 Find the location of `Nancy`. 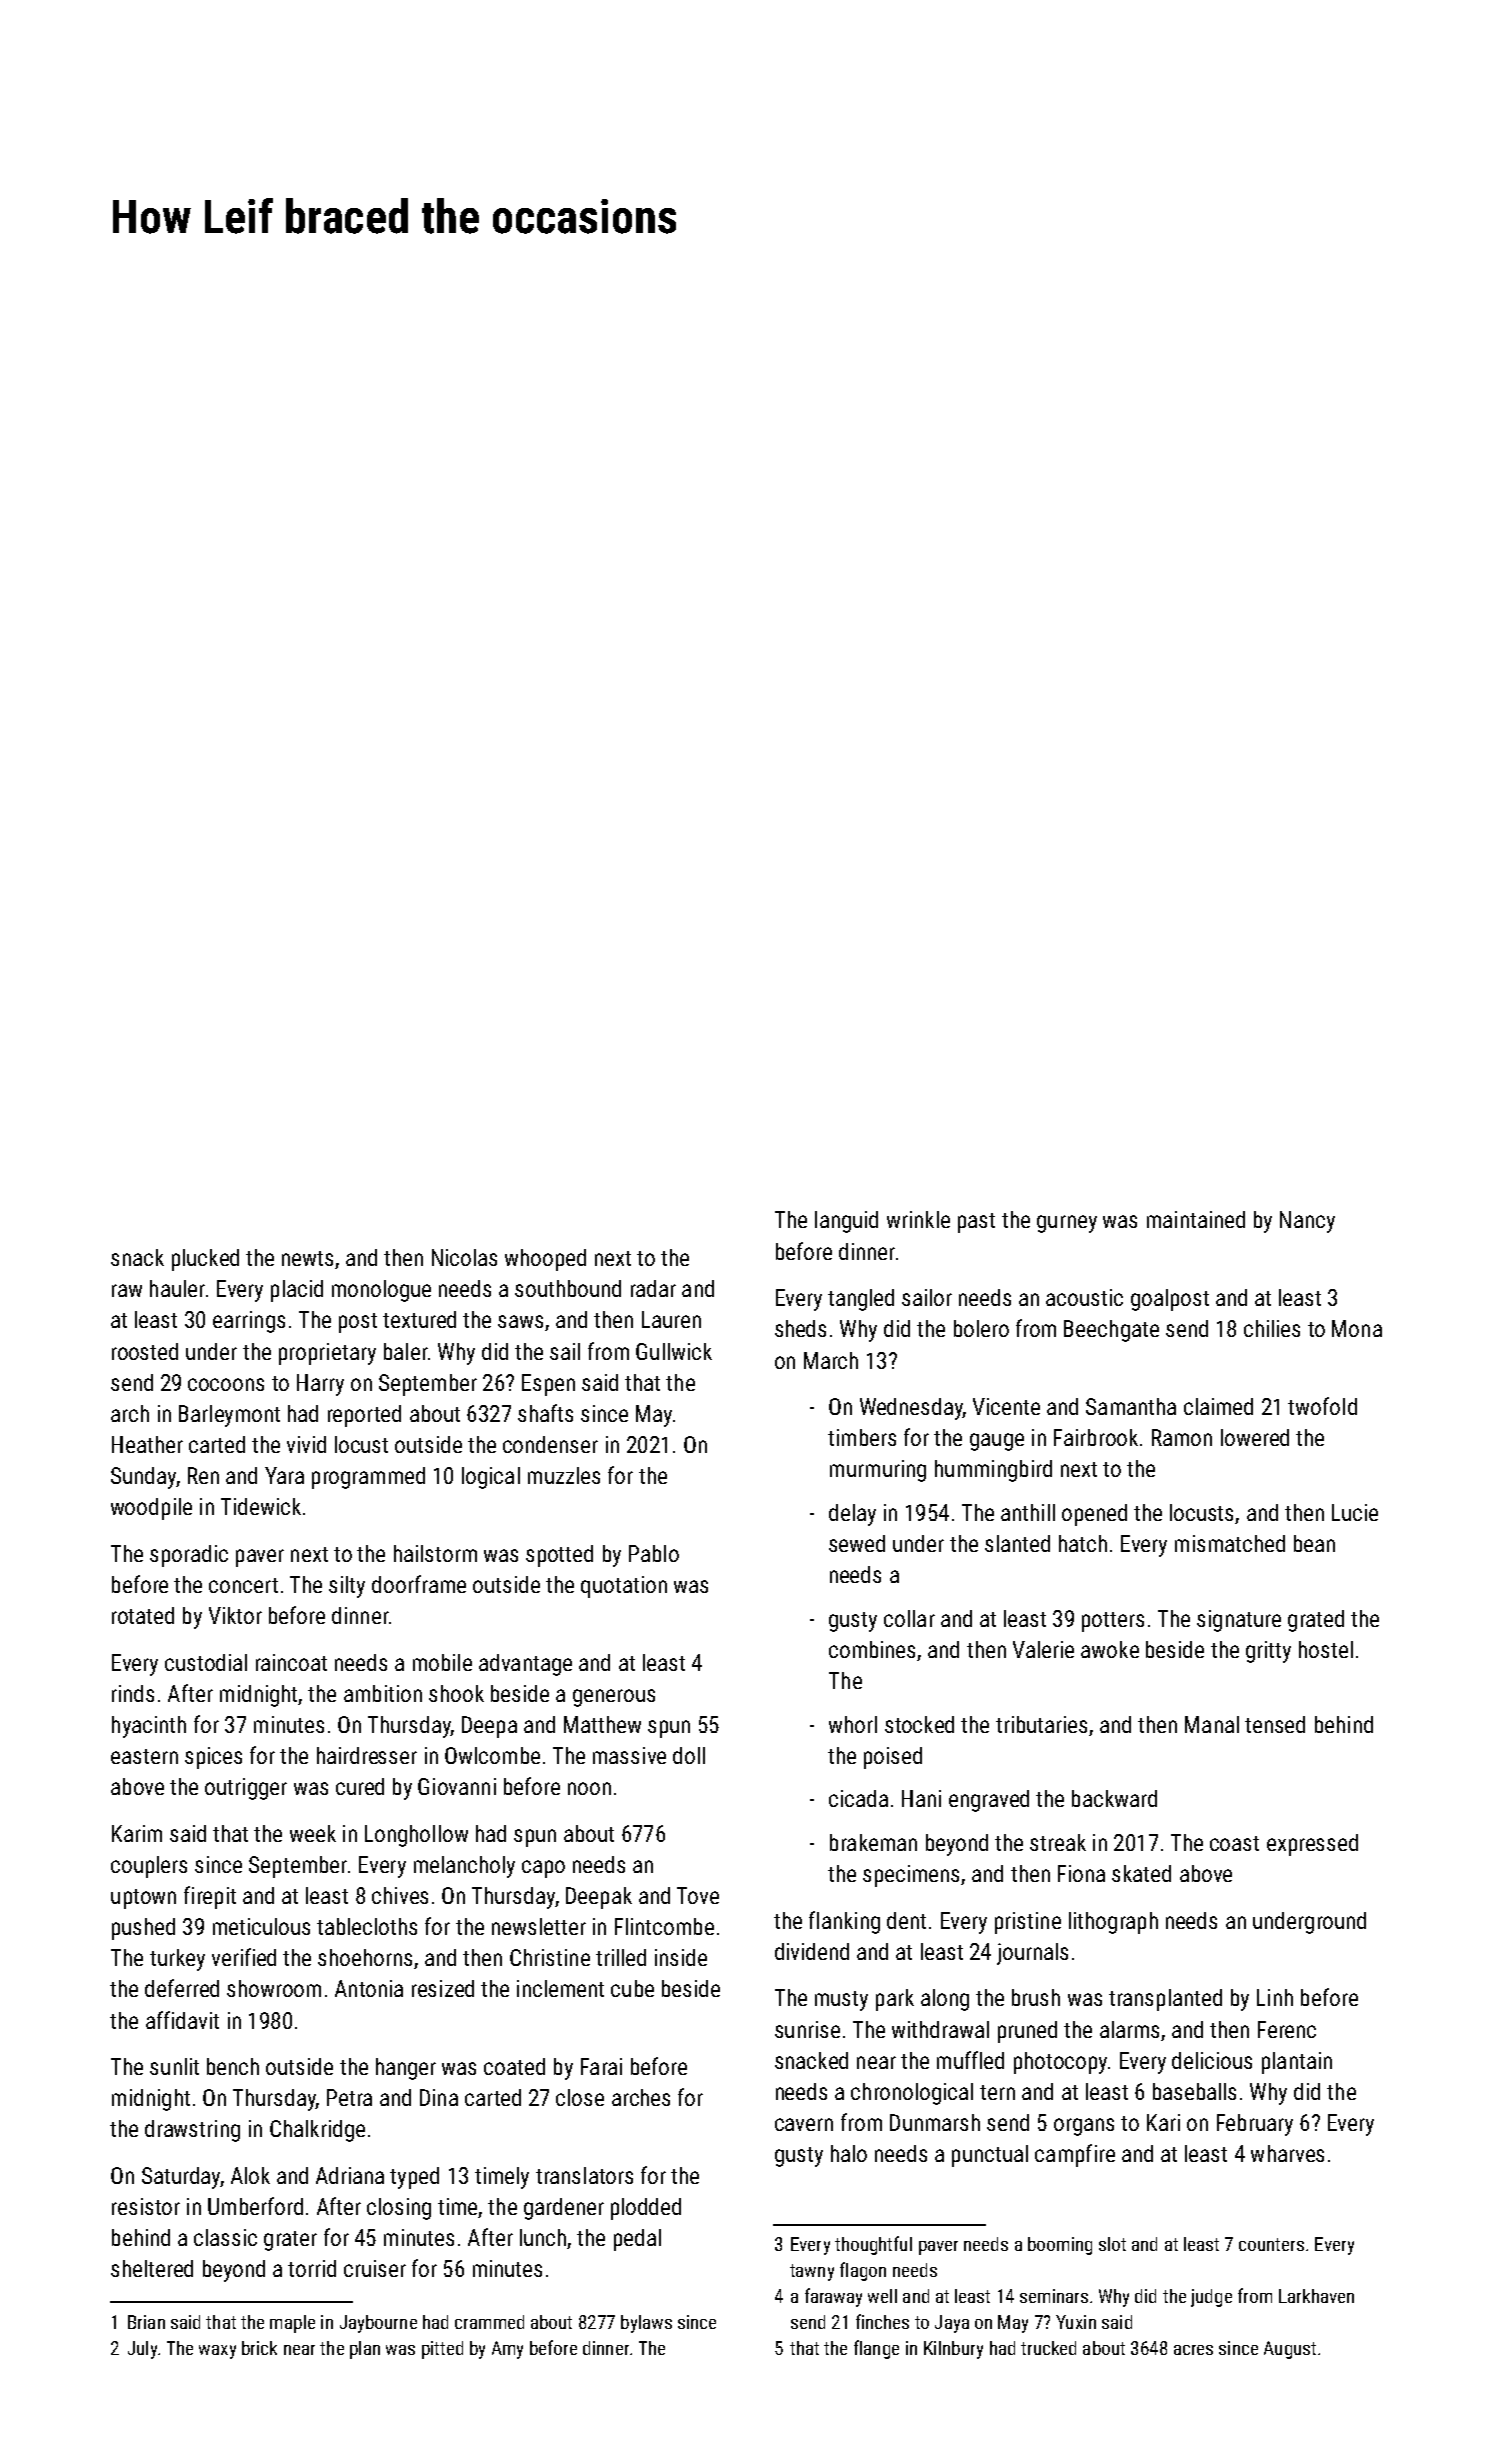

Nancy is located at coordinates (1307, 1222).
